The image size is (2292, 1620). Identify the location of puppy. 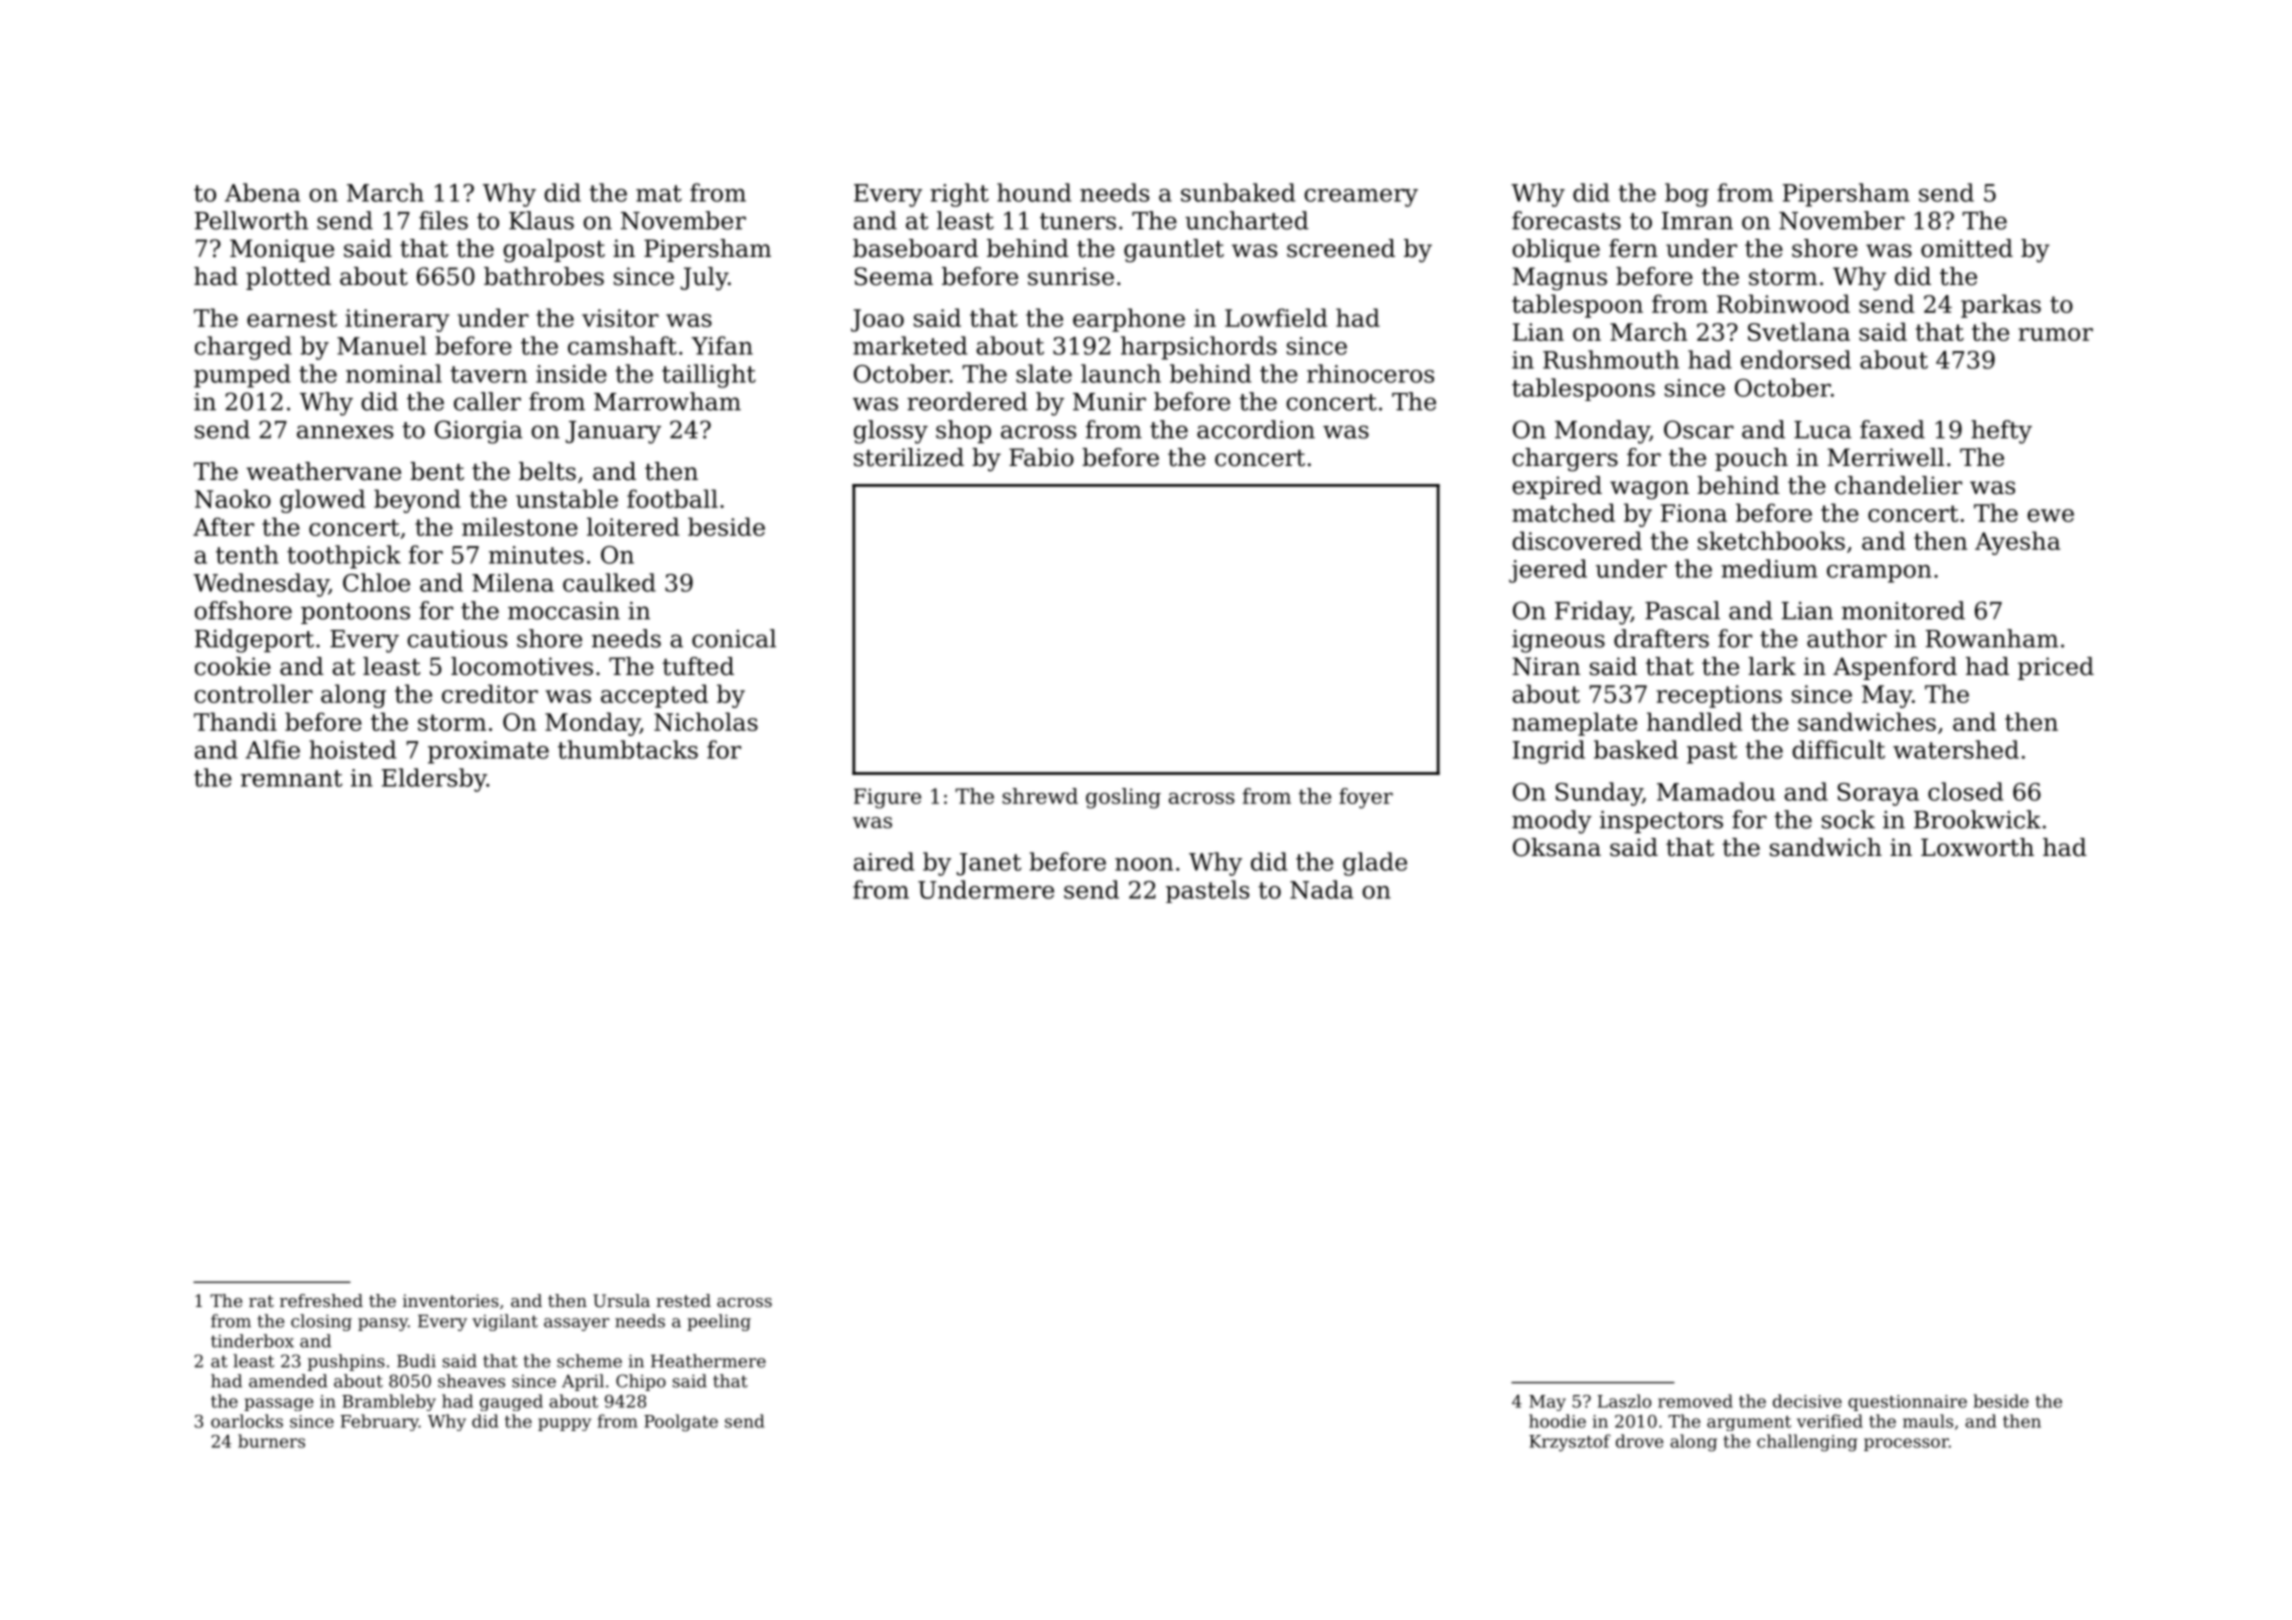
(564, 1424).
